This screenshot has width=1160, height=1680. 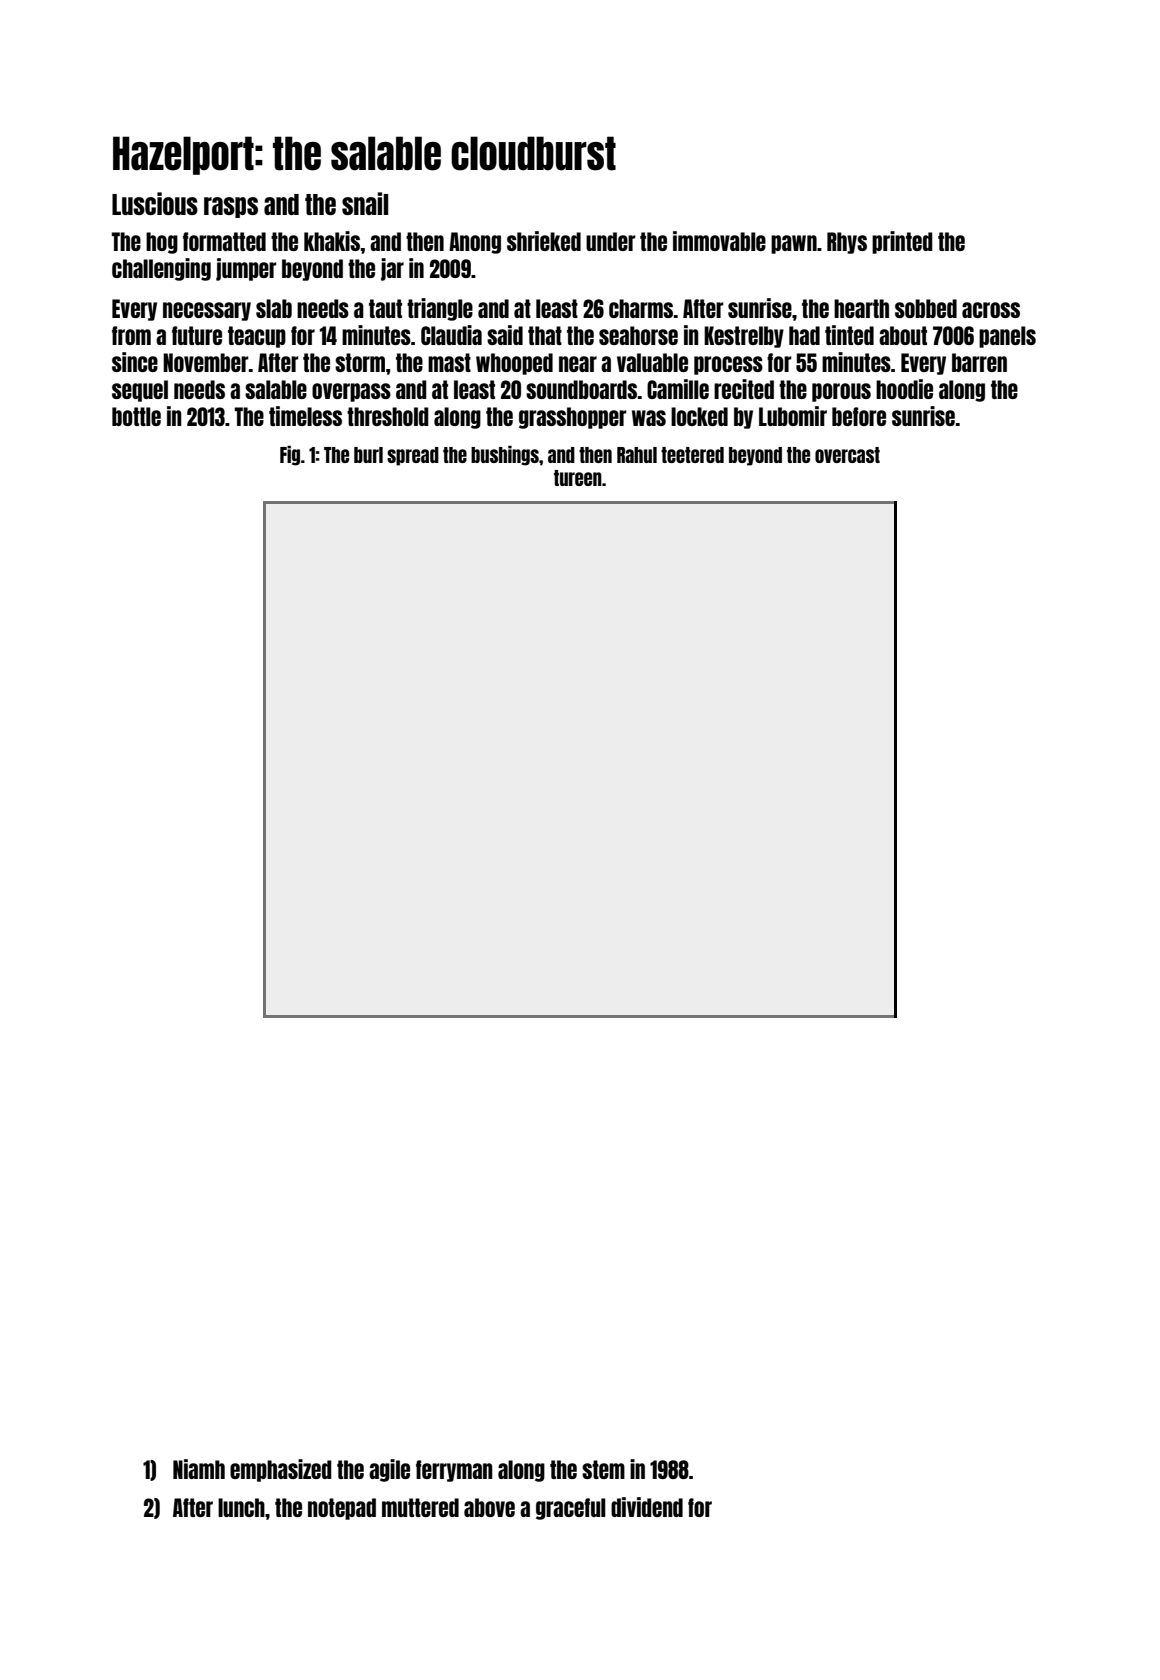 What do you see at coordinates (454, 1471) in the screenshot?
I see `ferryman` at bounding box center [454, 1471].
